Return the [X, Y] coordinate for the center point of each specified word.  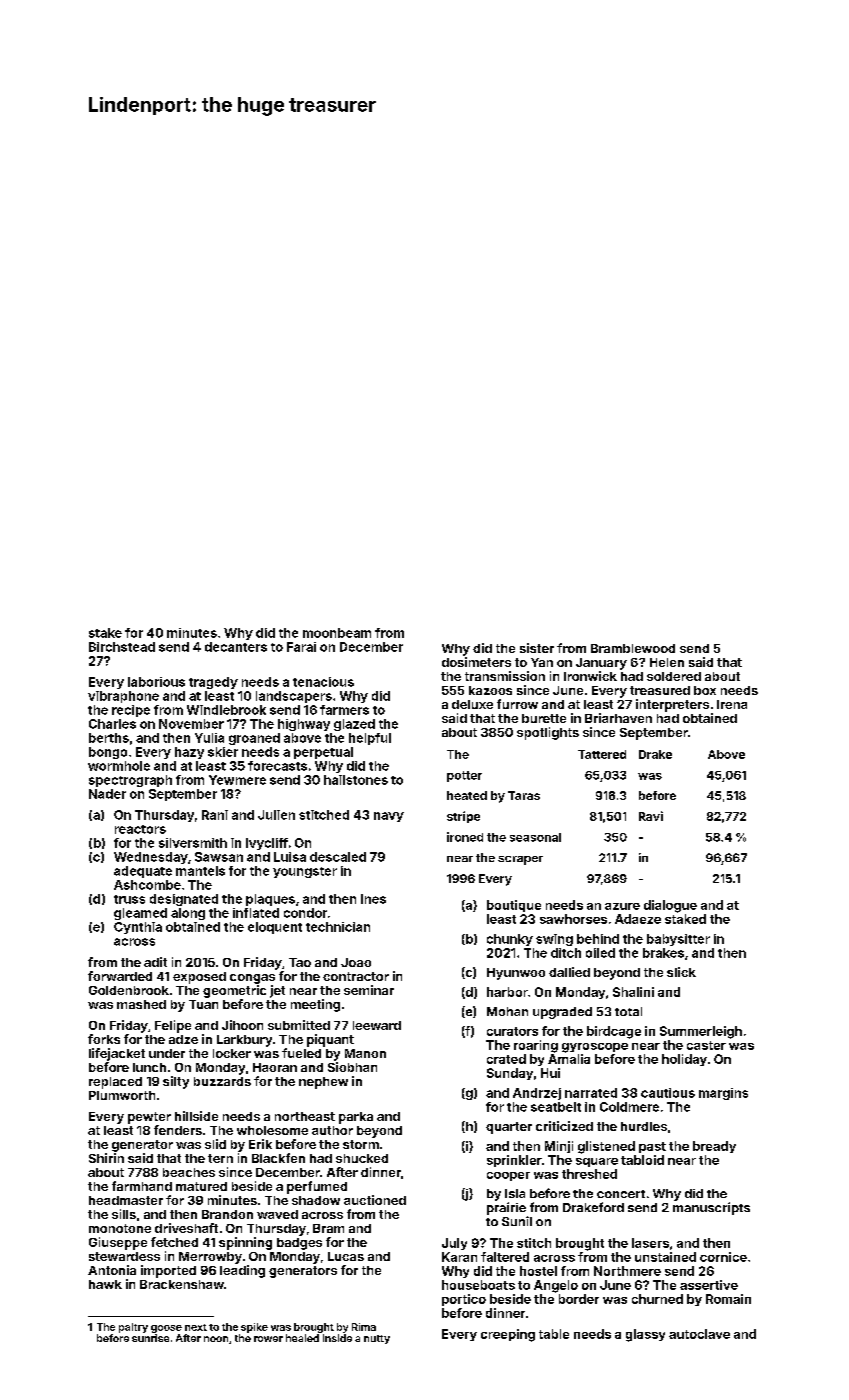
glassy [645, 1335]
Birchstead [122, 647]
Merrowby [210, 1258]
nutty [377, 1339]
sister [537, 648]
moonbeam [337, 633]
